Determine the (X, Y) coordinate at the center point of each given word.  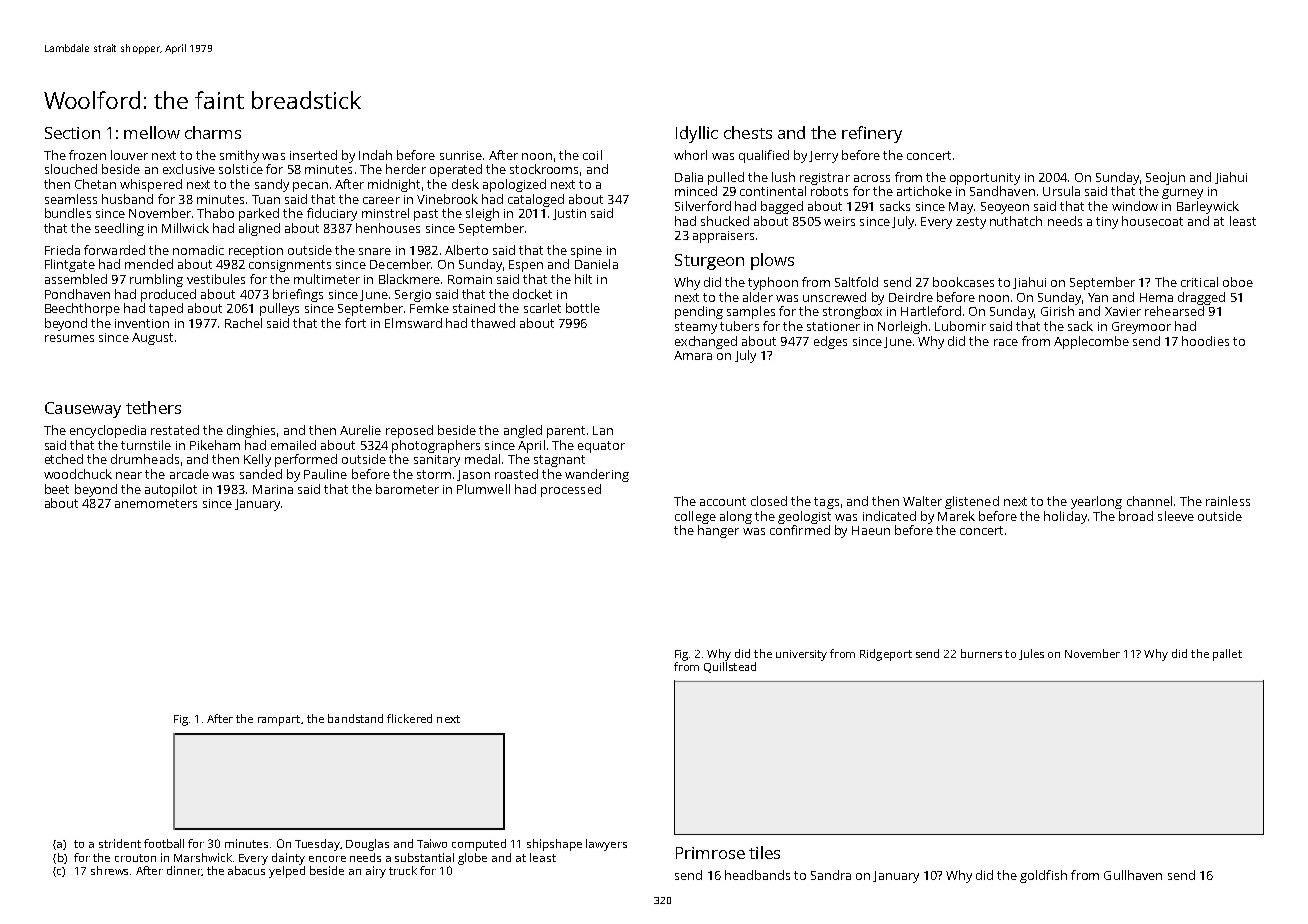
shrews (109, 870)
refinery (872, 134)
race (1006, 342)
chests (748, 132)
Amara (693, 355)
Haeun (871, 530)
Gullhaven (1133, 875)
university (801, 655)
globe (472, 859)
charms (213, 132)
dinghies (251, 431)
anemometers (156, 503)
